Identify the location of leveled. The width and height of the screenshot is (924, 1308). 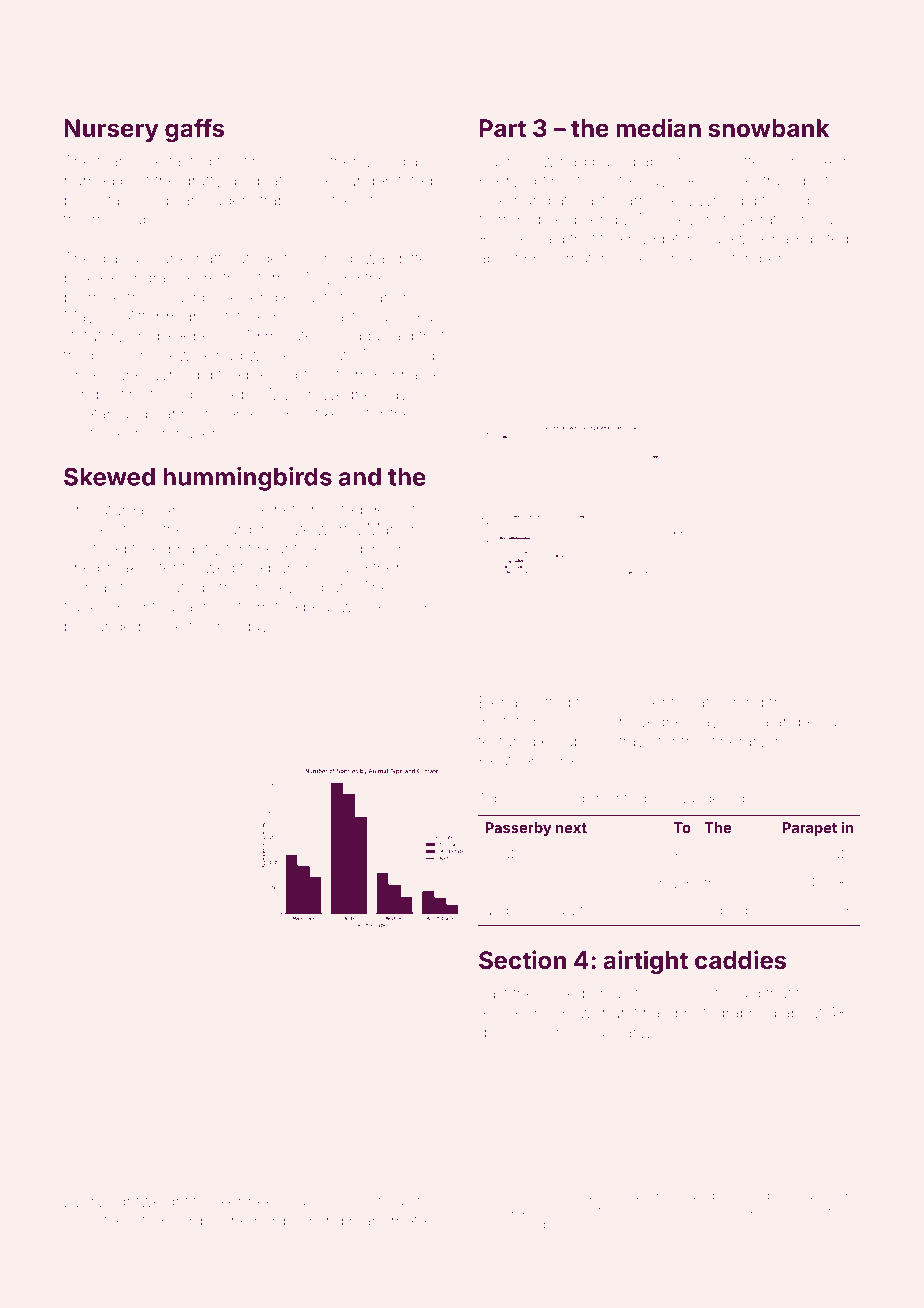
(401, 607).
